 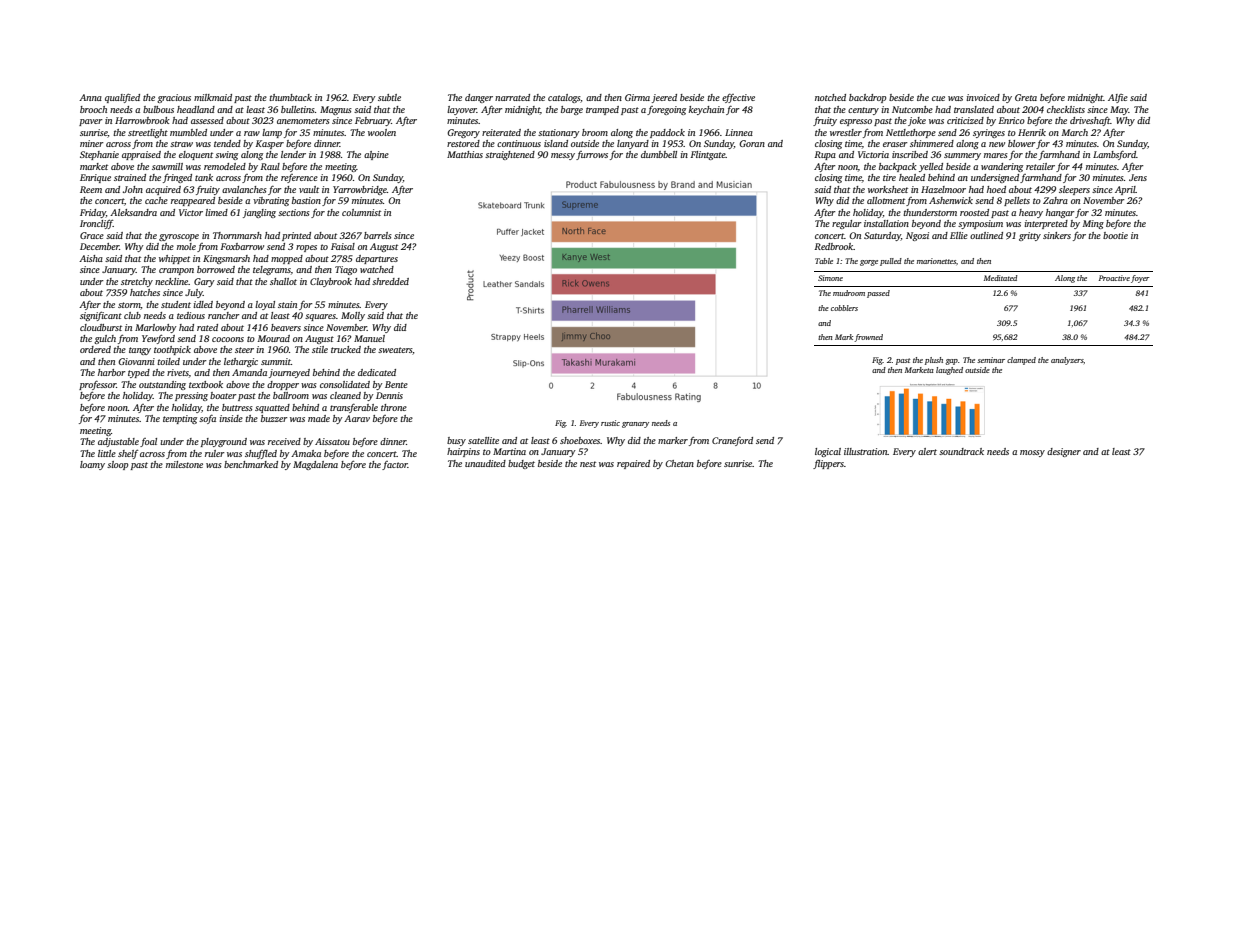 I want to click on backdrop, so click(x=867, y=98).
